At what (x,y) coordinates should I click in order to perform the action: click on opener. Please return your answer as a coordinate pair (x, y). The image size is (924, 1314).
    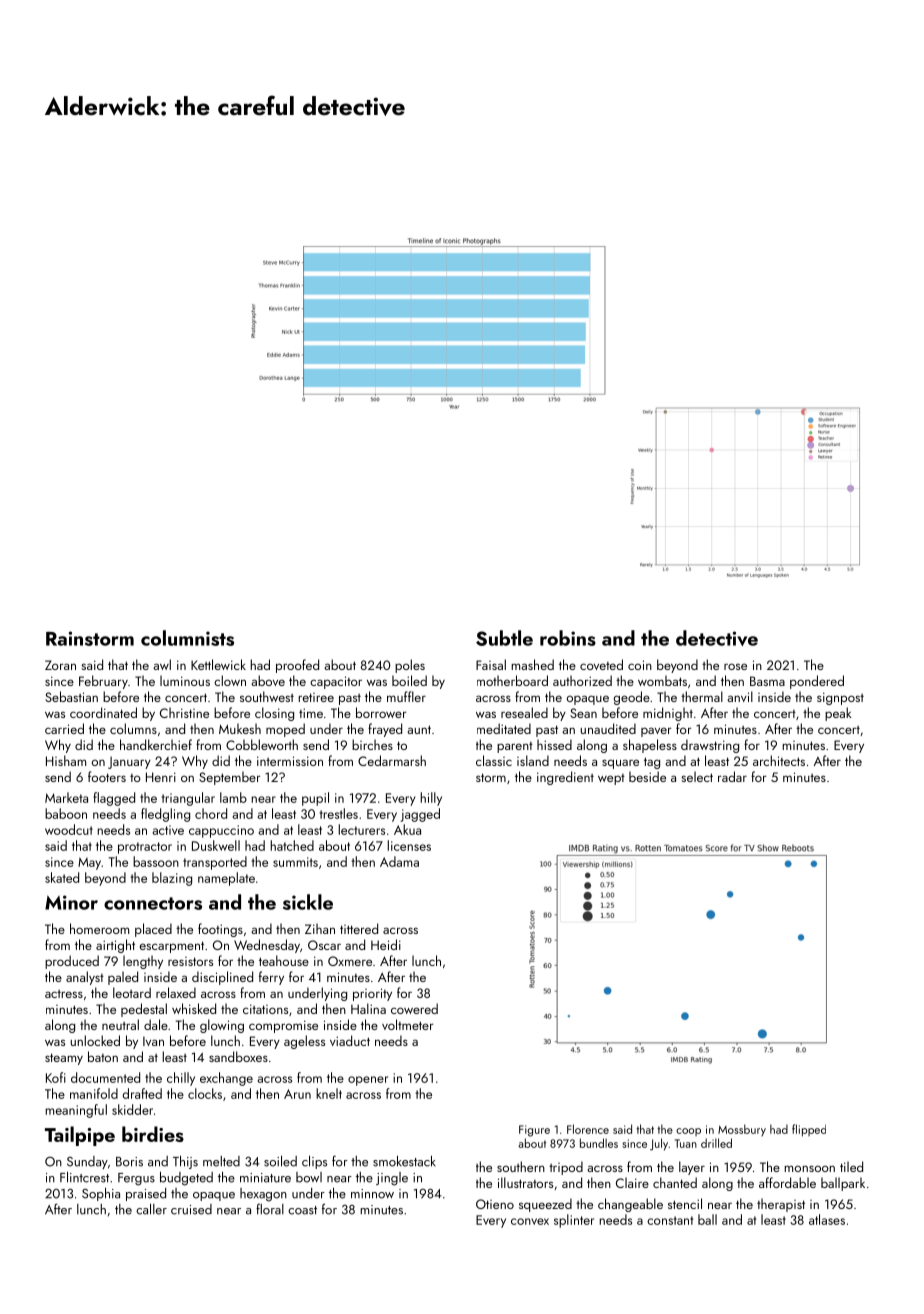
    Looking at the image, I should click on (368, 1081).
